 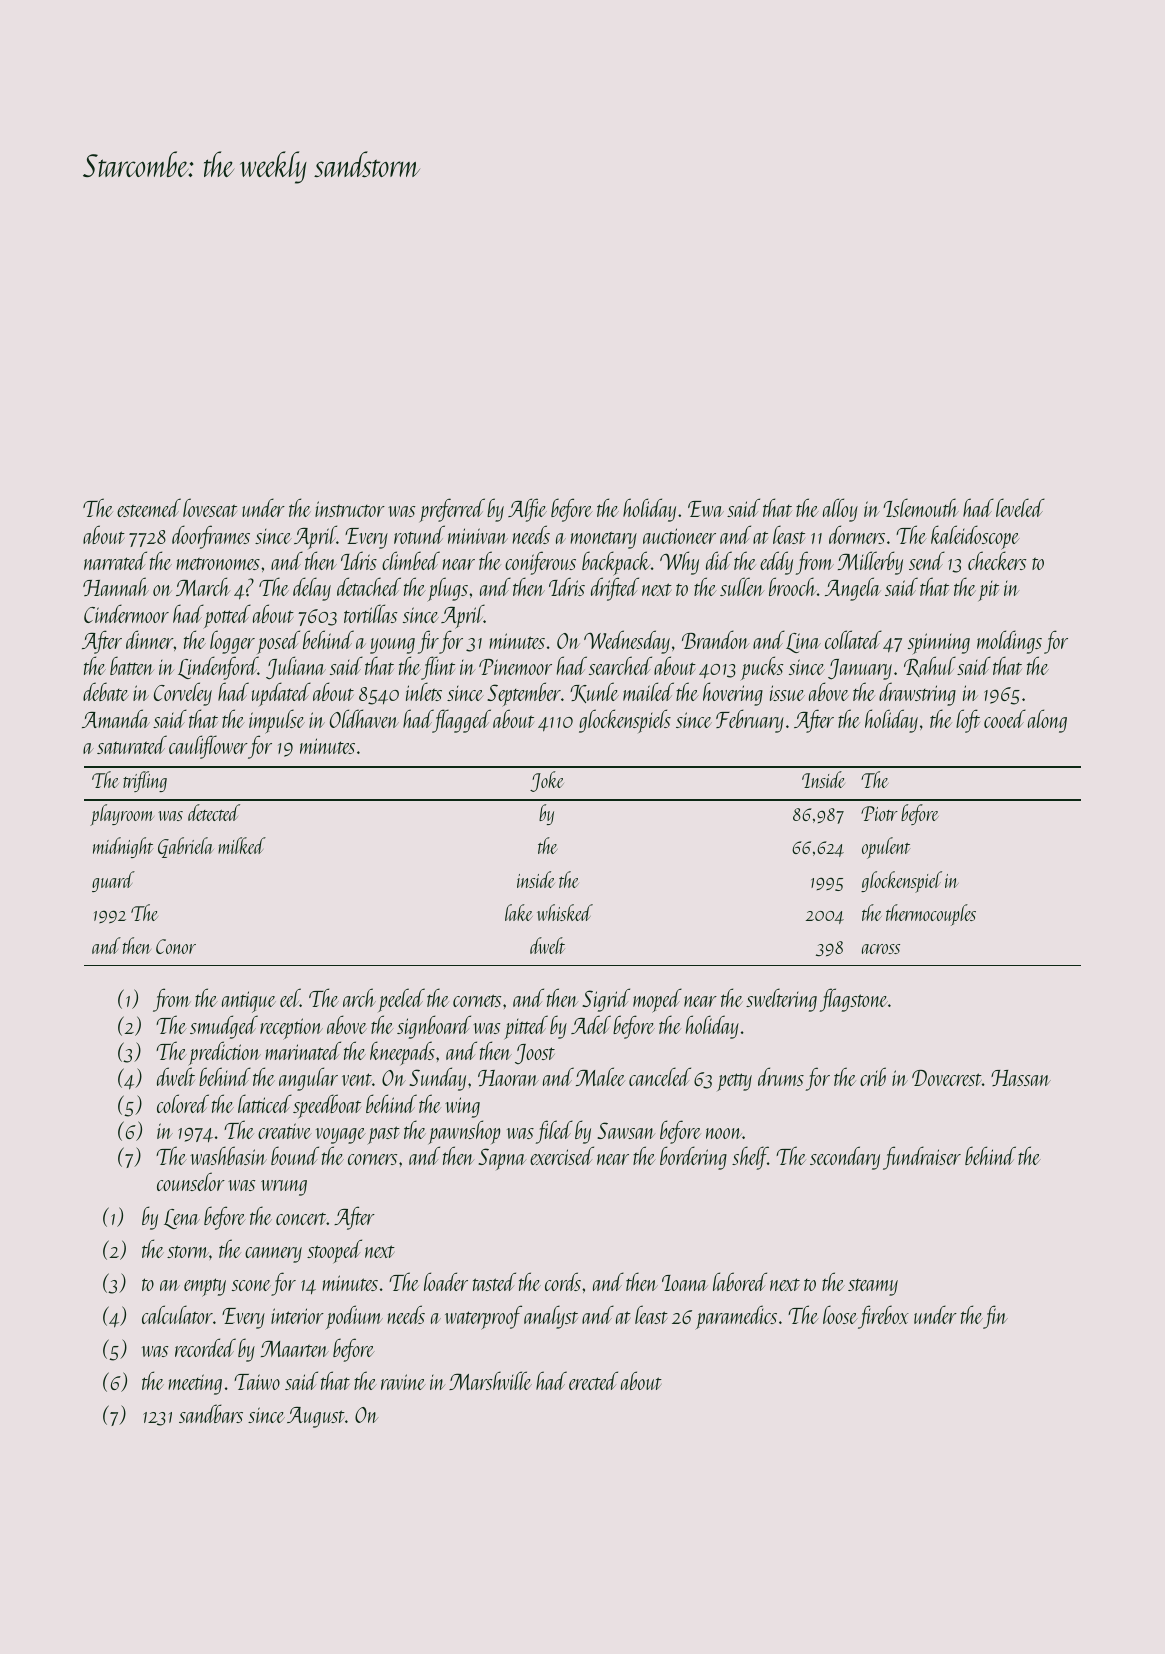 I want to click on milked, so click(x=242, y=845).
